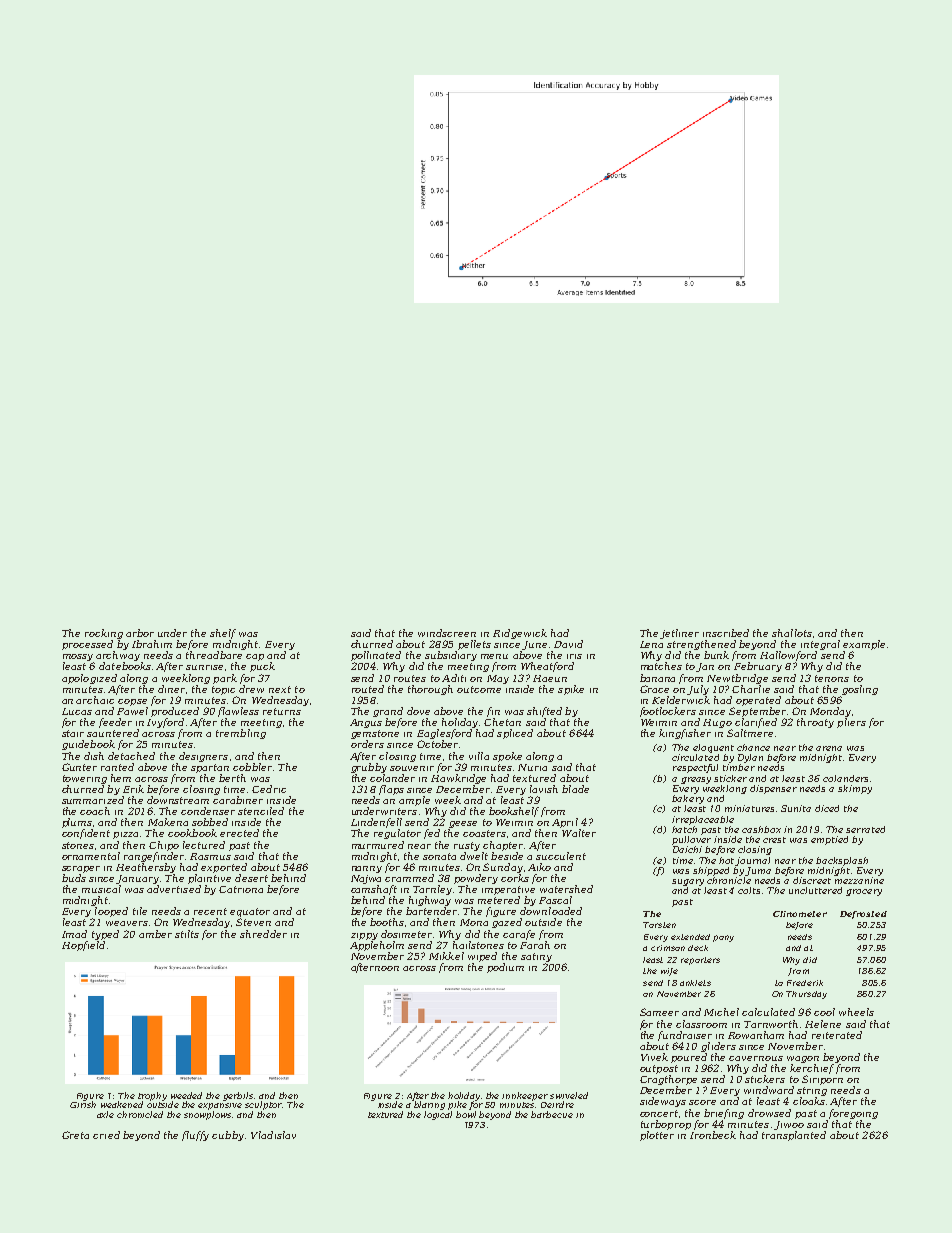  I want to click on Nuria, so click(532, 767).
